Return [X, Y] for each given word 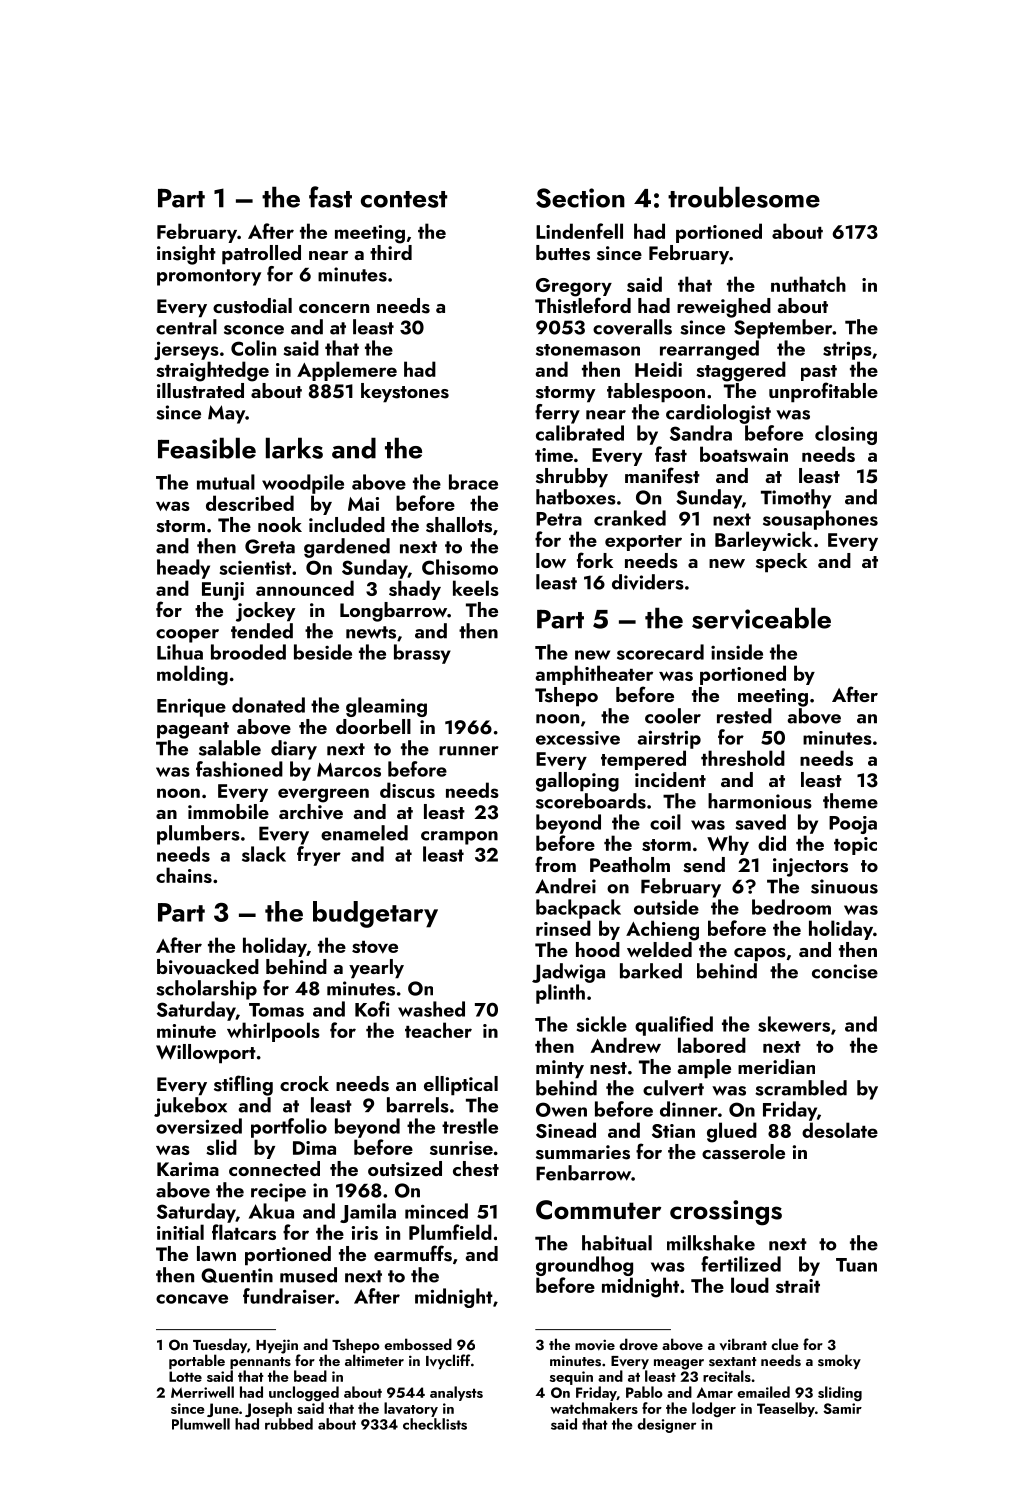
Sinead [566, 1130]
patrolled [261, 255]
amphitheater [594, 675]
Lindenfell [579, 231]
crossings [726, 1213]
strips [847, 350]
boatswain [744, 454]
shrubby [572, 478]
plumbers [198, 835]
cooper [187, 636]
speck [781, 563]
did [772, 843]
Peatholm [630, 864]
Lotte [185, 1376]
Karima [188, 1169]
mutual [226, 482]
